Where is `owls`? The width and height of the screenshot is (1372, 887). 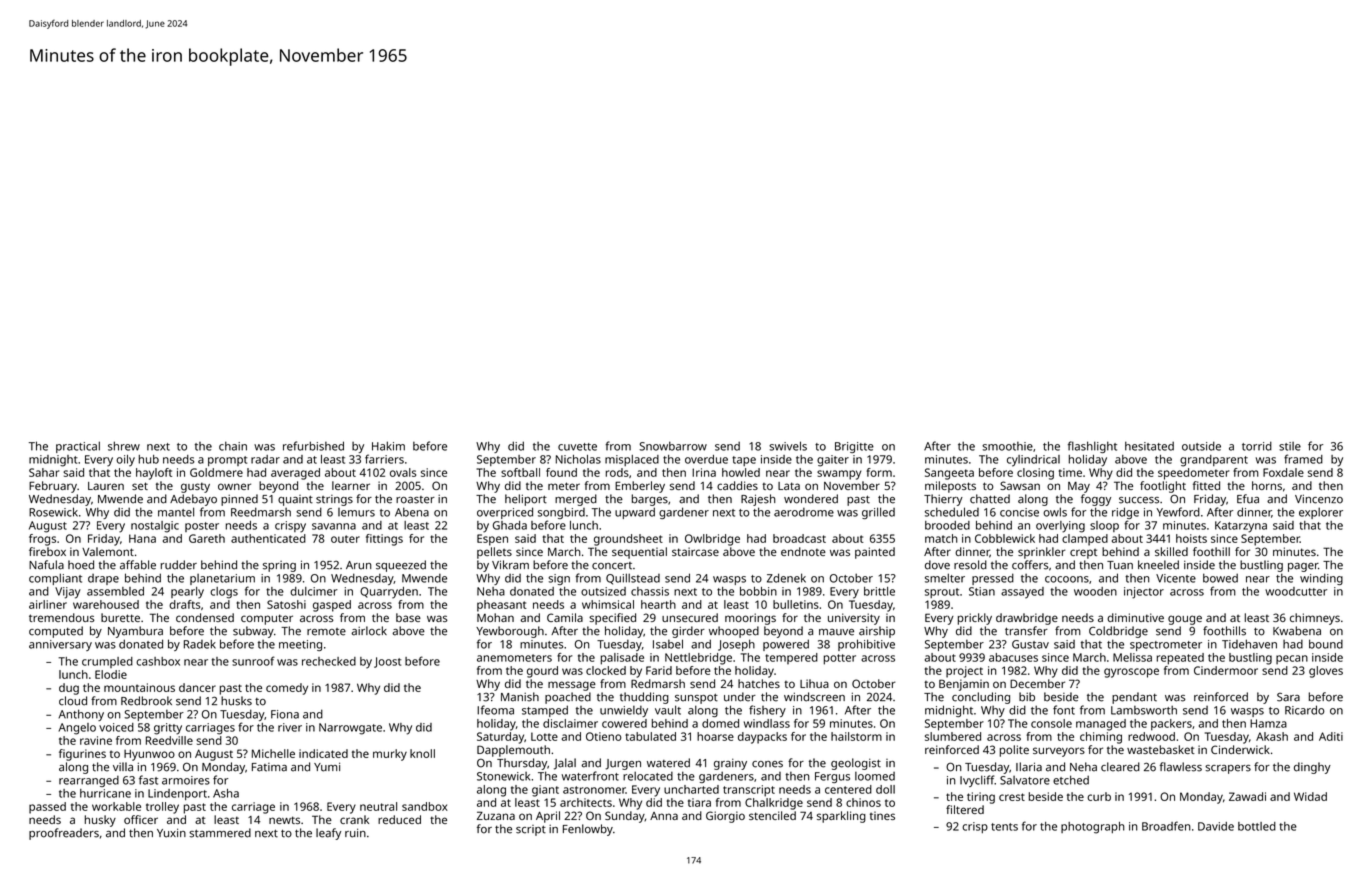
owls is located at coordinates (1055, 512).
